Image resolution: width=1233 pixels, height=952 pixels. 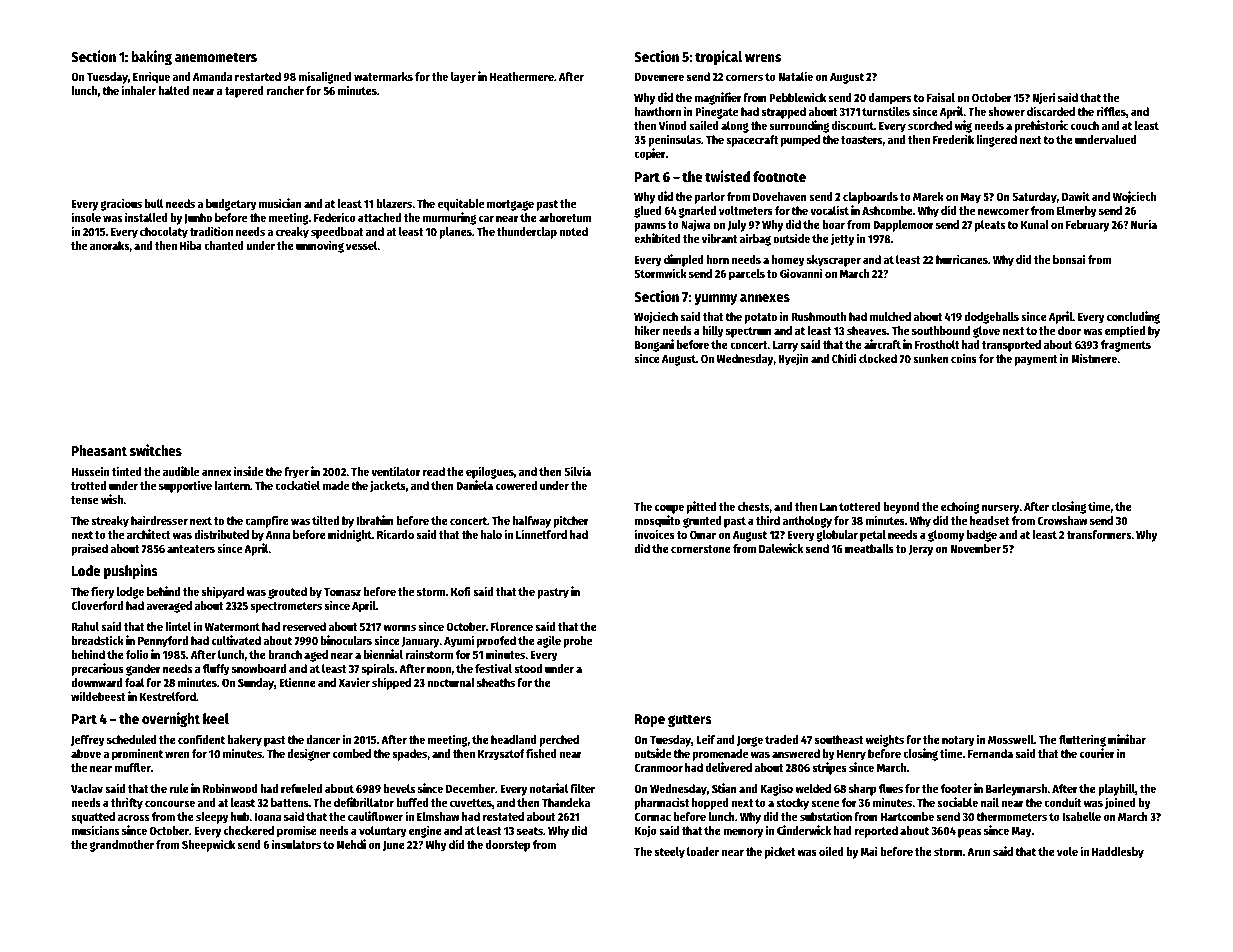 I want to click on Sheepwick, so click(x=208, y=845).
